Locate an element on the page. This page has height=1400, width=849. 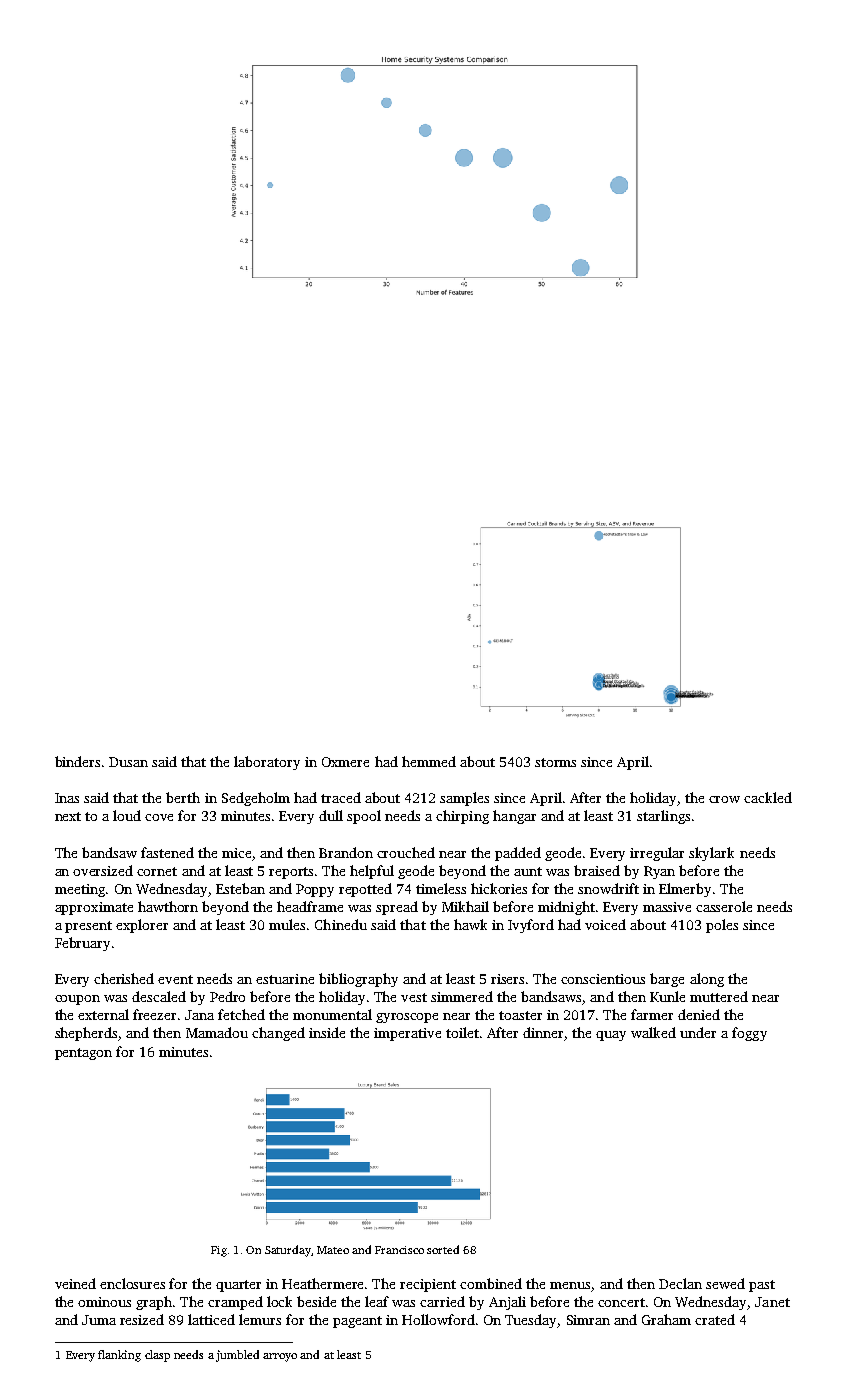
sewed is located at coordinates (725, 1283).
